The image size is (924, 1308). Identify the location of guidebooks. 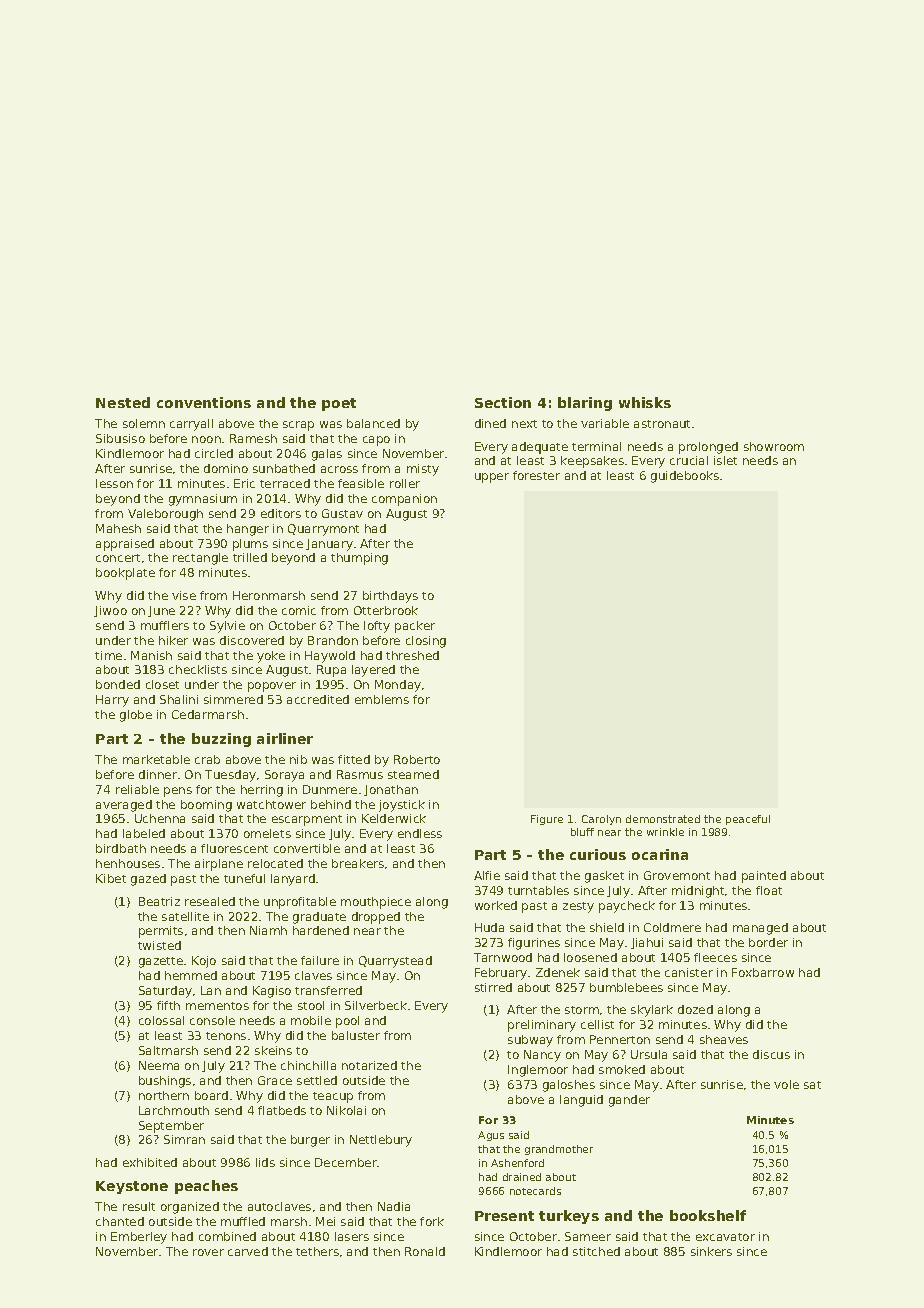
(685, 477).
